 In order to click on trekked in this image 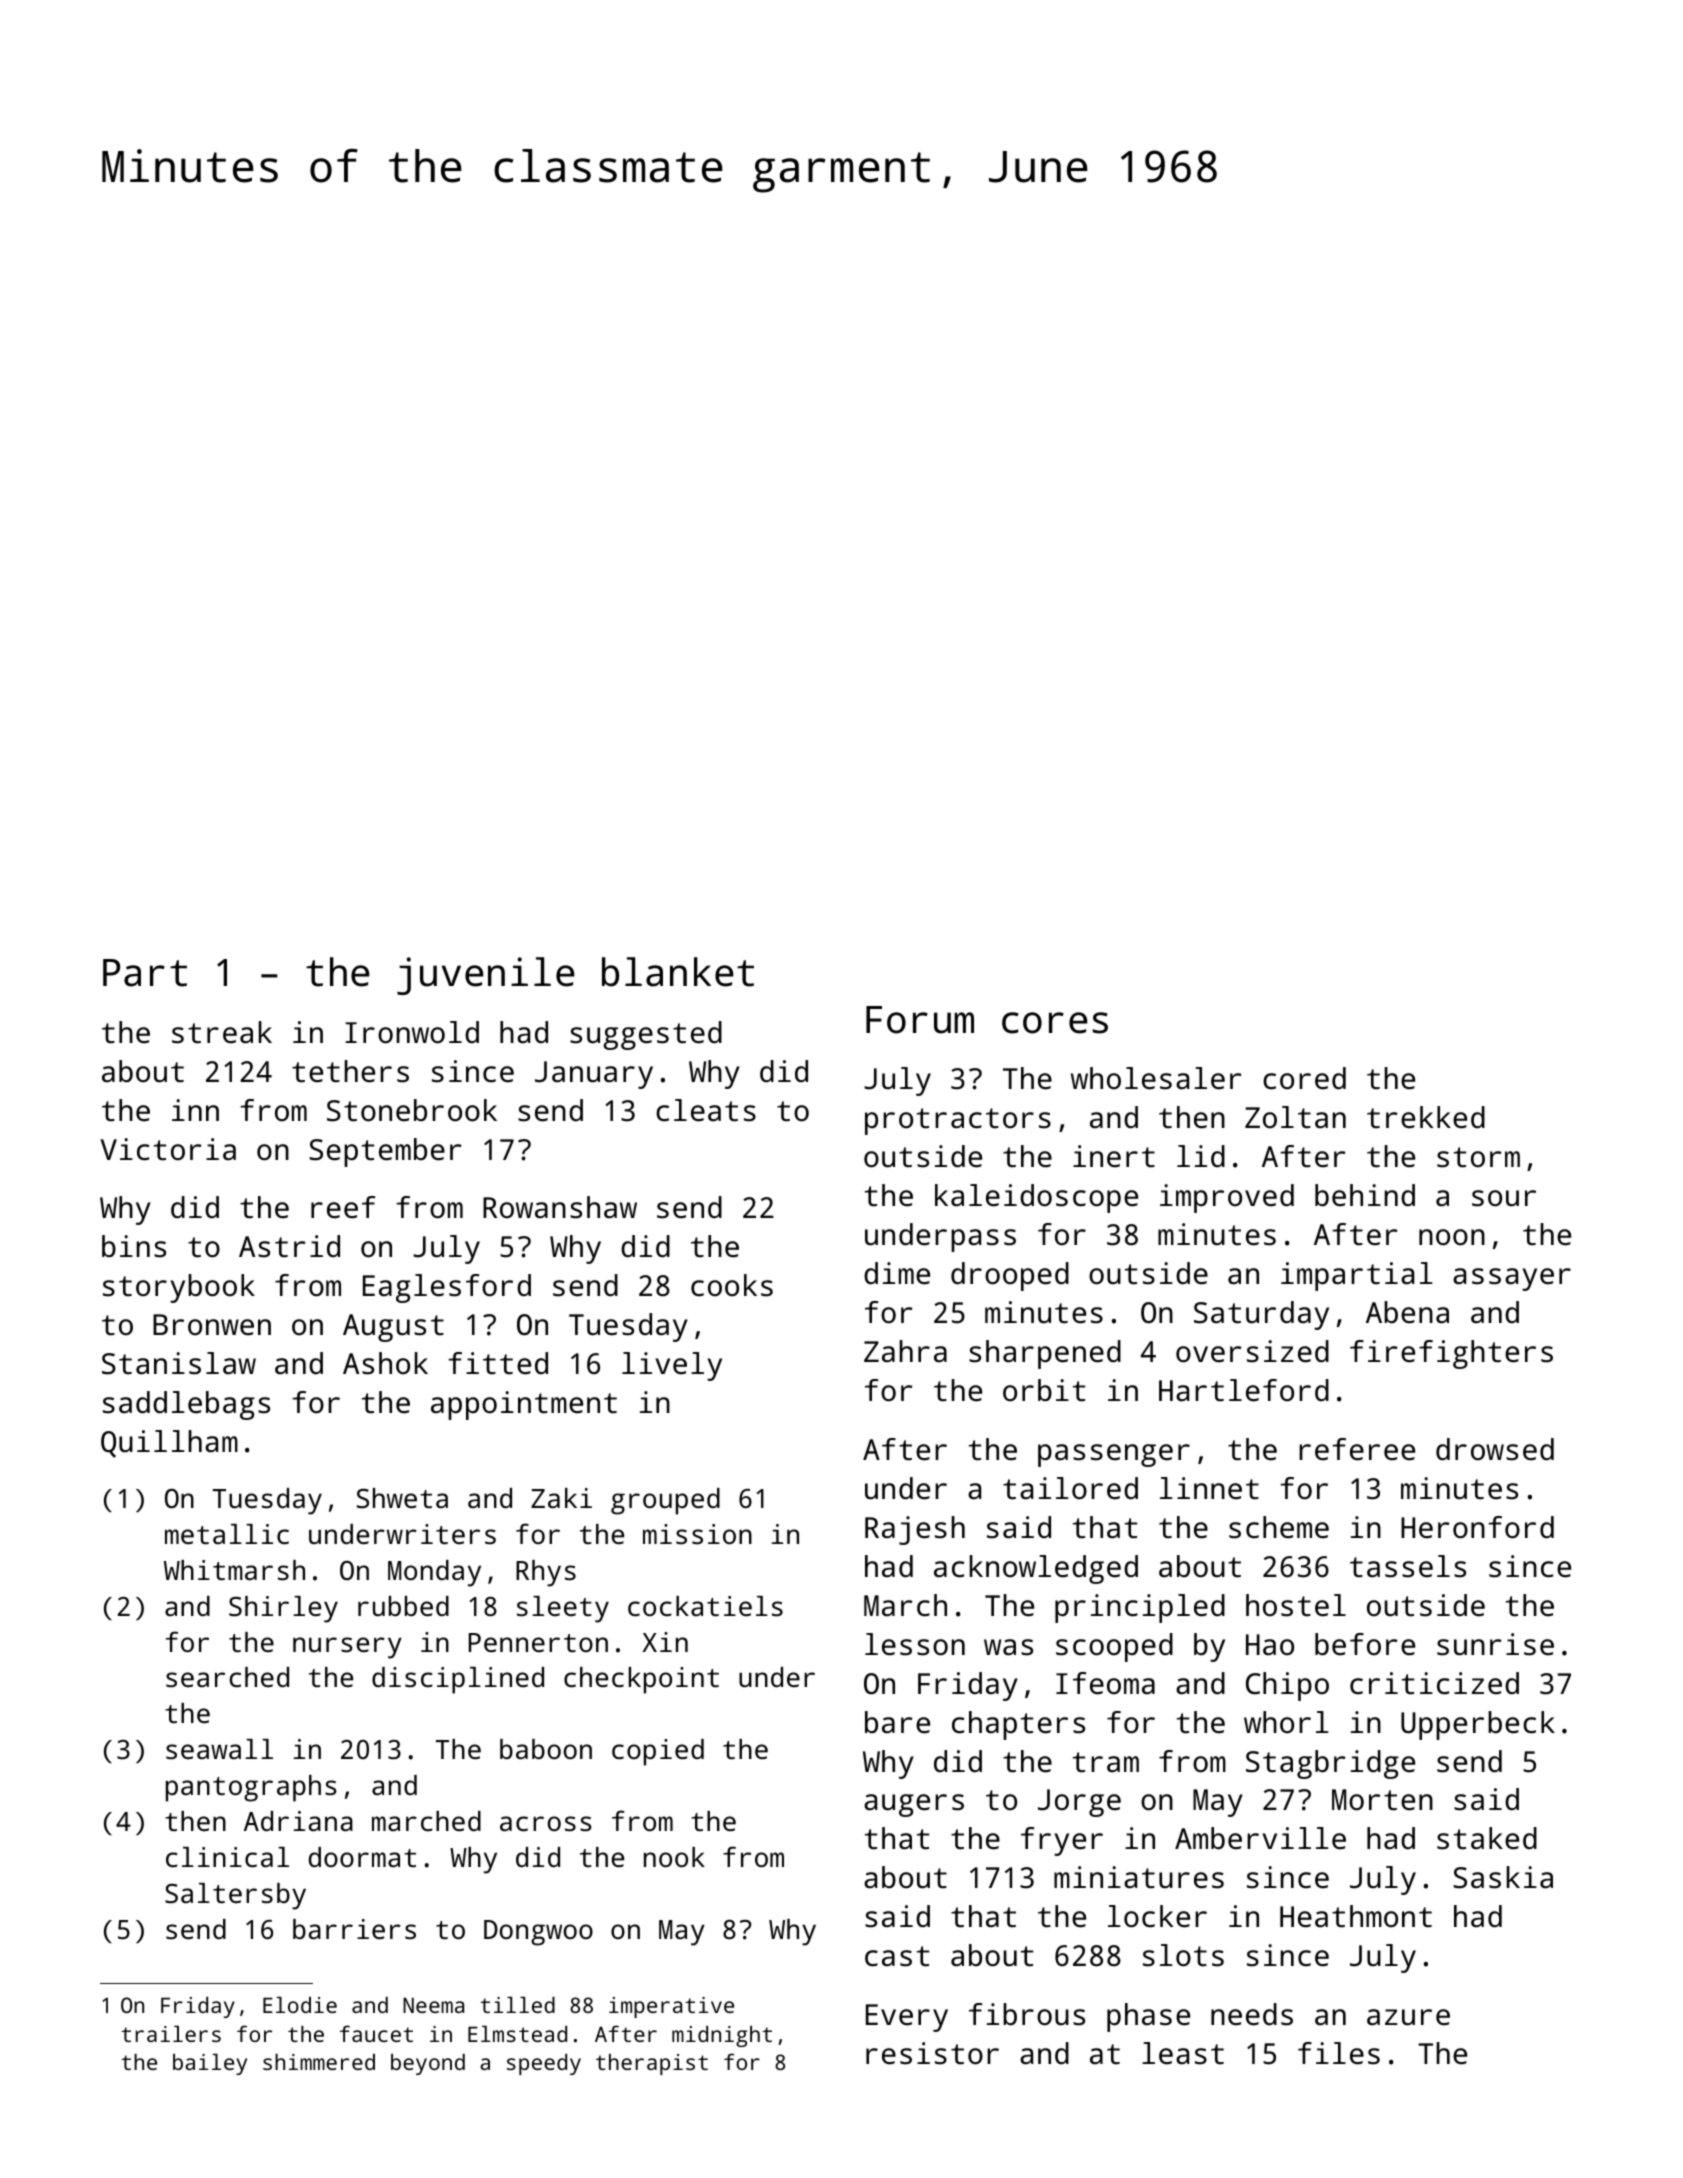, I will do `click(1426, 1117)`.
